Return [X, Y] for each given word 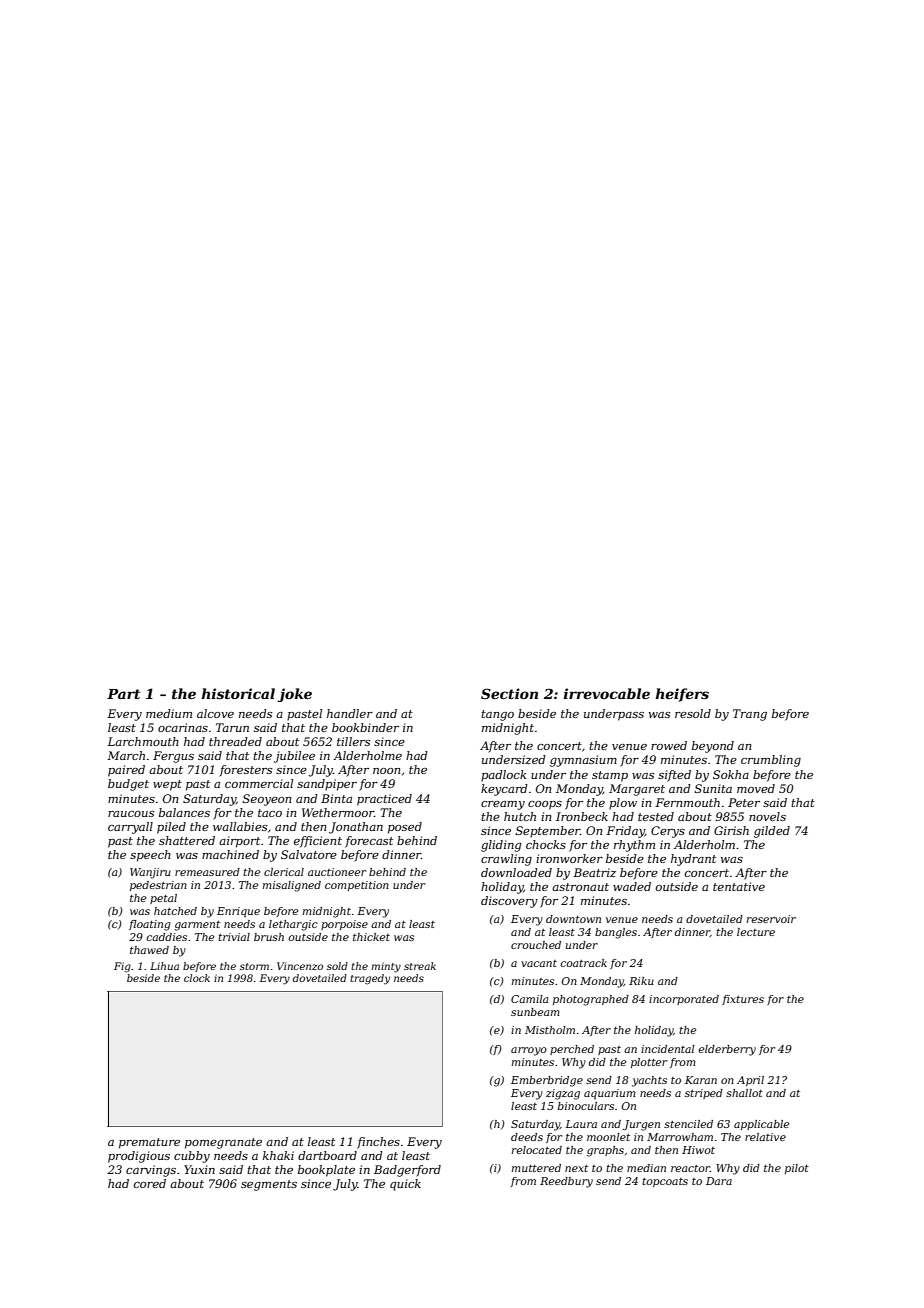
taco [270, 813]
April [750, 1081]
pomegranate [223, 1143]
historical [238, 693]
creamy [503, 805]
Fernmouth [687, 802]
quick [405, 1185]
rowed [669, 745]
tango [497, 715]
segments [269, 1185]
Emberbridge [547, 1081]
